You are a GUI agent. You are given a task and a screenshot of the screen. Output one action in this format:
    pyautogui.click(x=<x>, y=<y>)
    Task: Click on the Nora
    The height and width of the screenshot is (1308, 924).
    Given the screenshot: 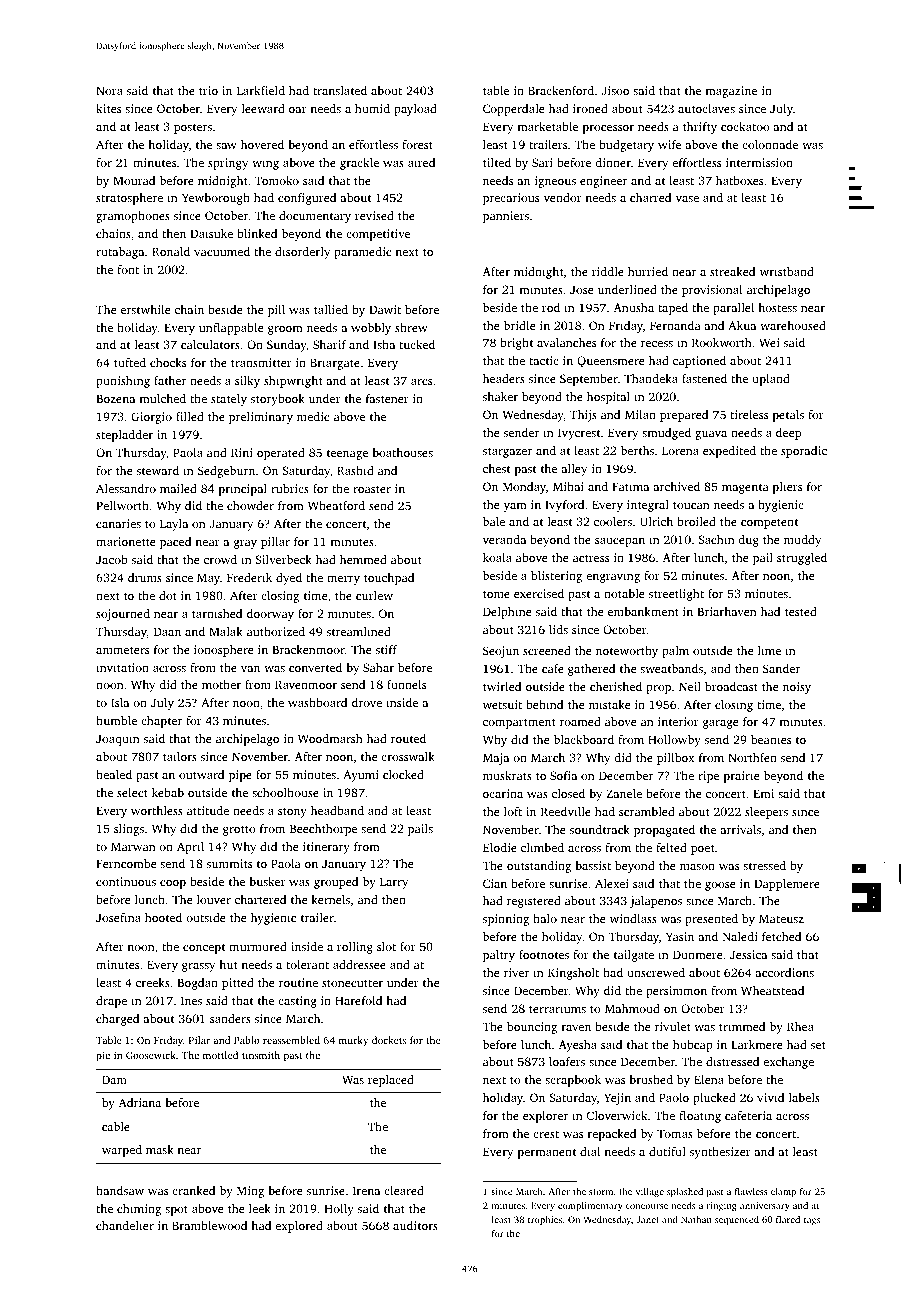 What is the action you would take?
    pyautogui.click(x=109, y=90)
